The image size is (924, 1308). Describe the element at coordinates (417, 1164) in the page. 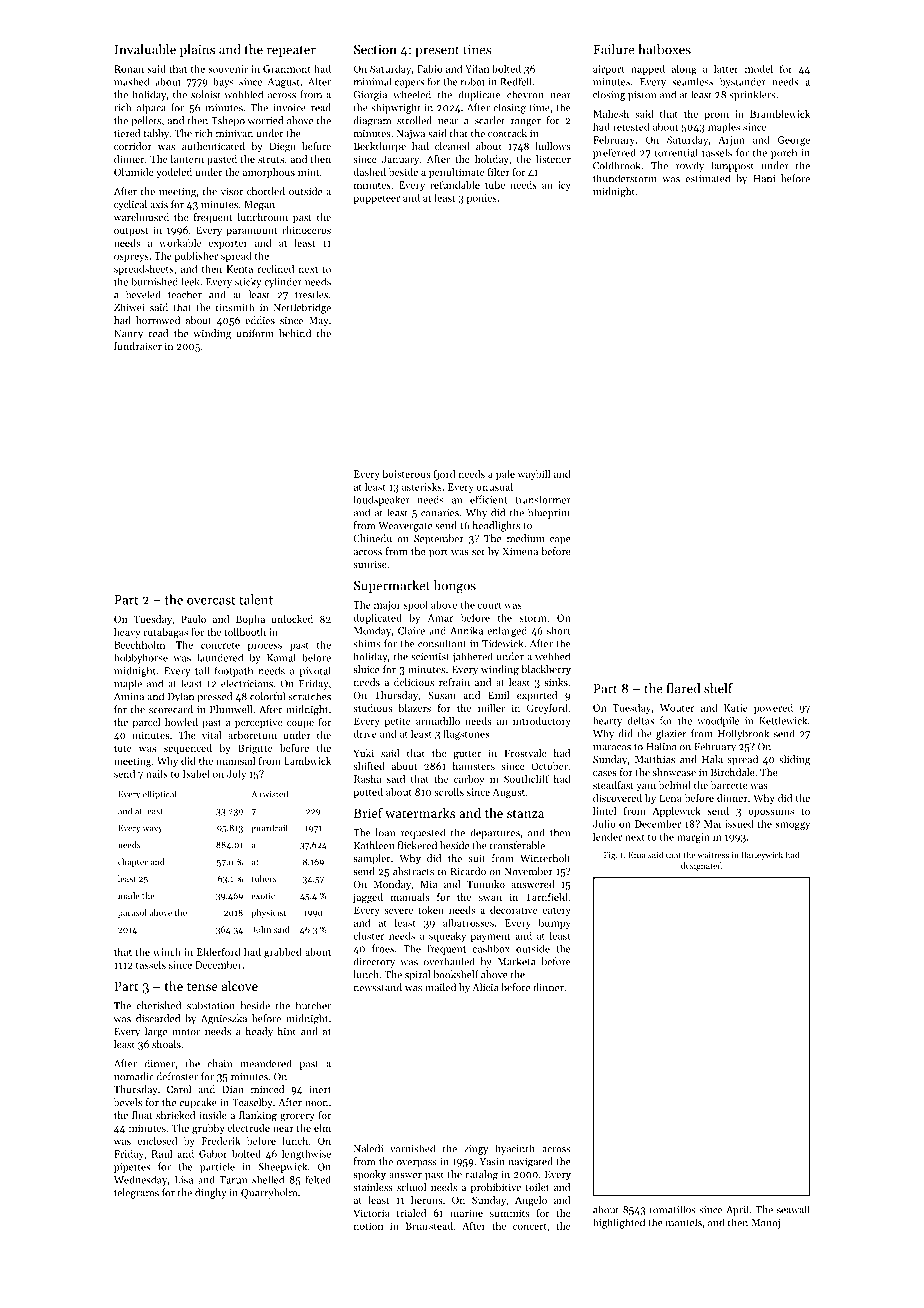

I see `overpass` at that location.
